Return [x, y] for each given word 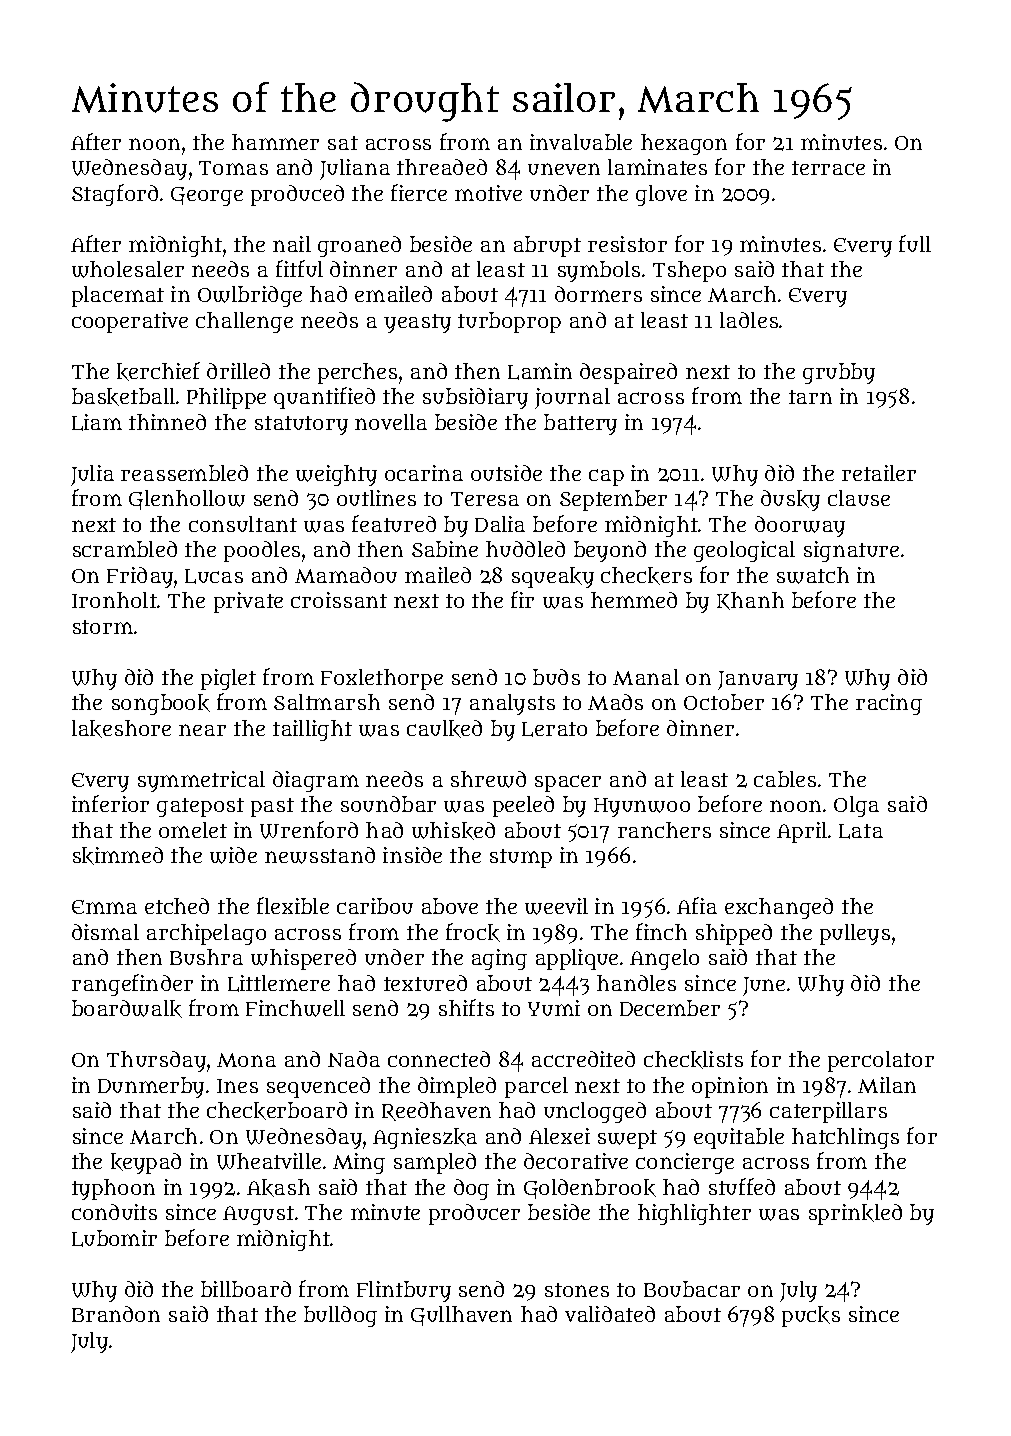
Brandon [116, 1314]
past [272, 807]
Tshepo [689, 271]
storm [103, 627]
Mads [615, 702]
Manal [646, 677]
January [758, 680]
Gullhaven [461, 1316]
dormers [598, 294]
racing [889, 704]
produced [297, 195]
